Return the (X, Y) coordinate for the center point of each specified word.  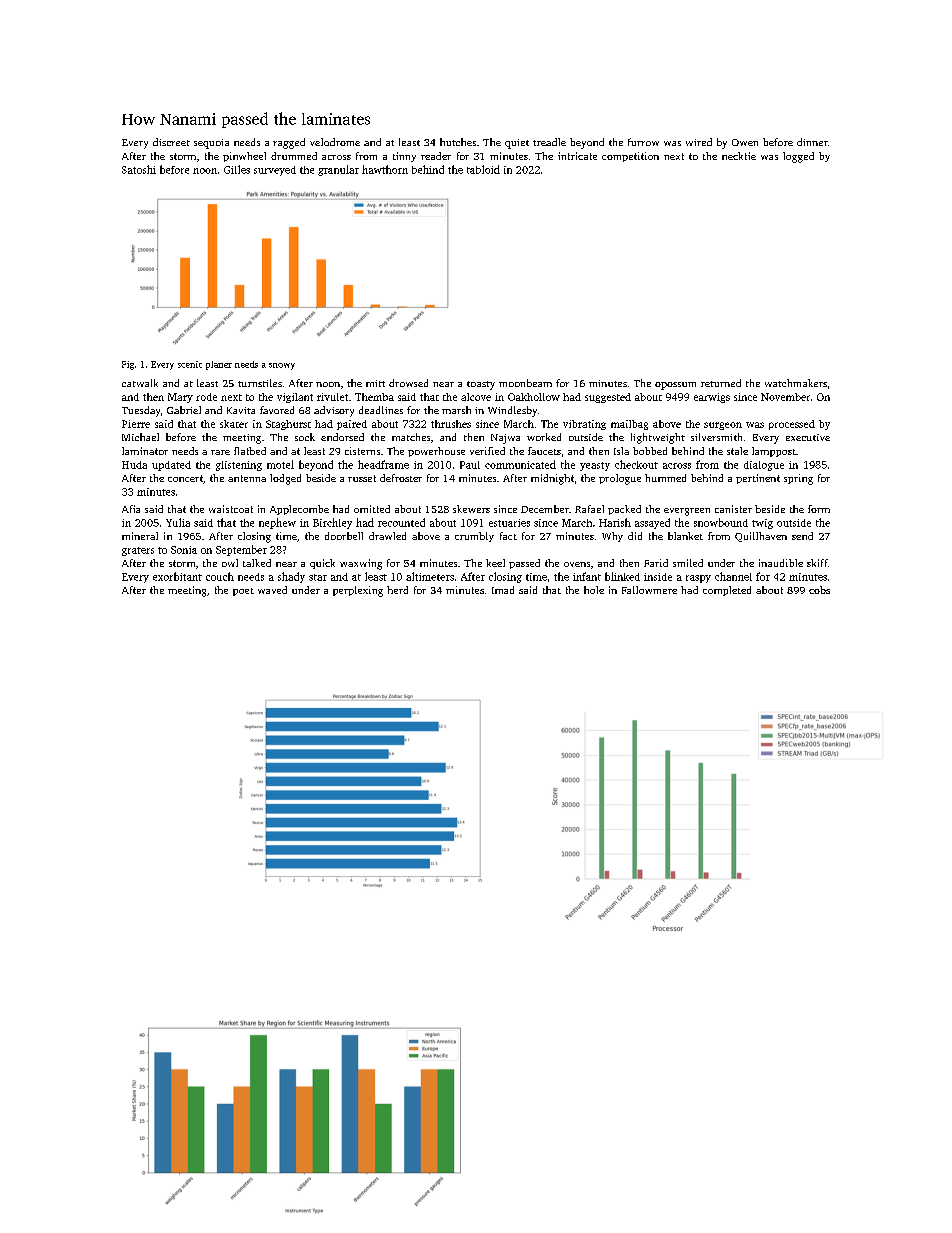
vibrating (584, 425)
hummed (665, 478)
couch (220, 576)
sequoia (211, 144)
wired (699, 142)
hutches (458, 142)
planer (219, 365)
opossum (675, 386)
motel (280, 464)
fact (508, 536)
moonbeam (525, 383)
